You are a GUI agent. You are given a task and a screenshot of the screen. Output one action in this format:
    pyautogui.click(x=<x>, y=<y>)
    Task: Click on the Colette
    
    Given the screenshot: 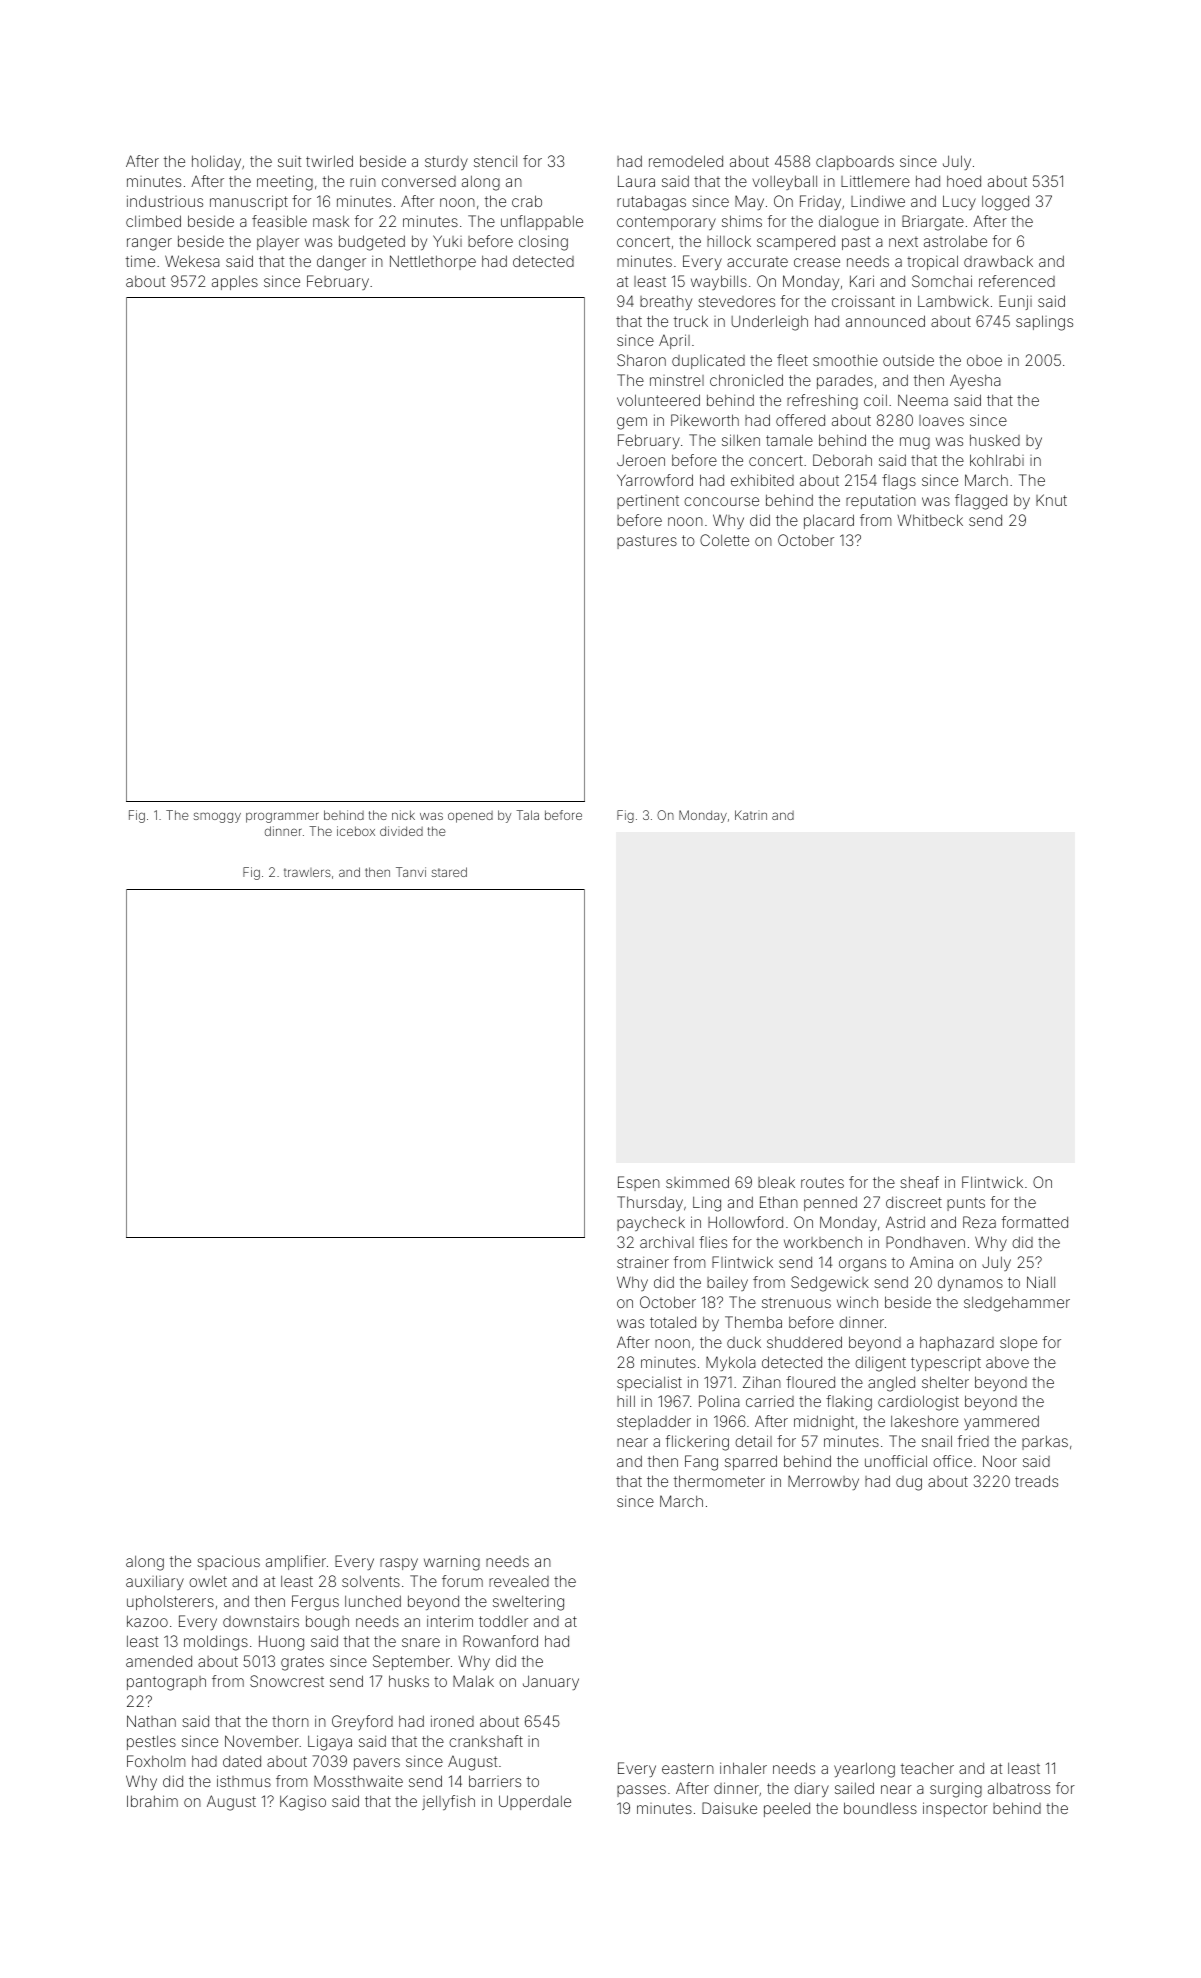 What is the action you would take?
    pyautogui.click(x=724, y=540)
